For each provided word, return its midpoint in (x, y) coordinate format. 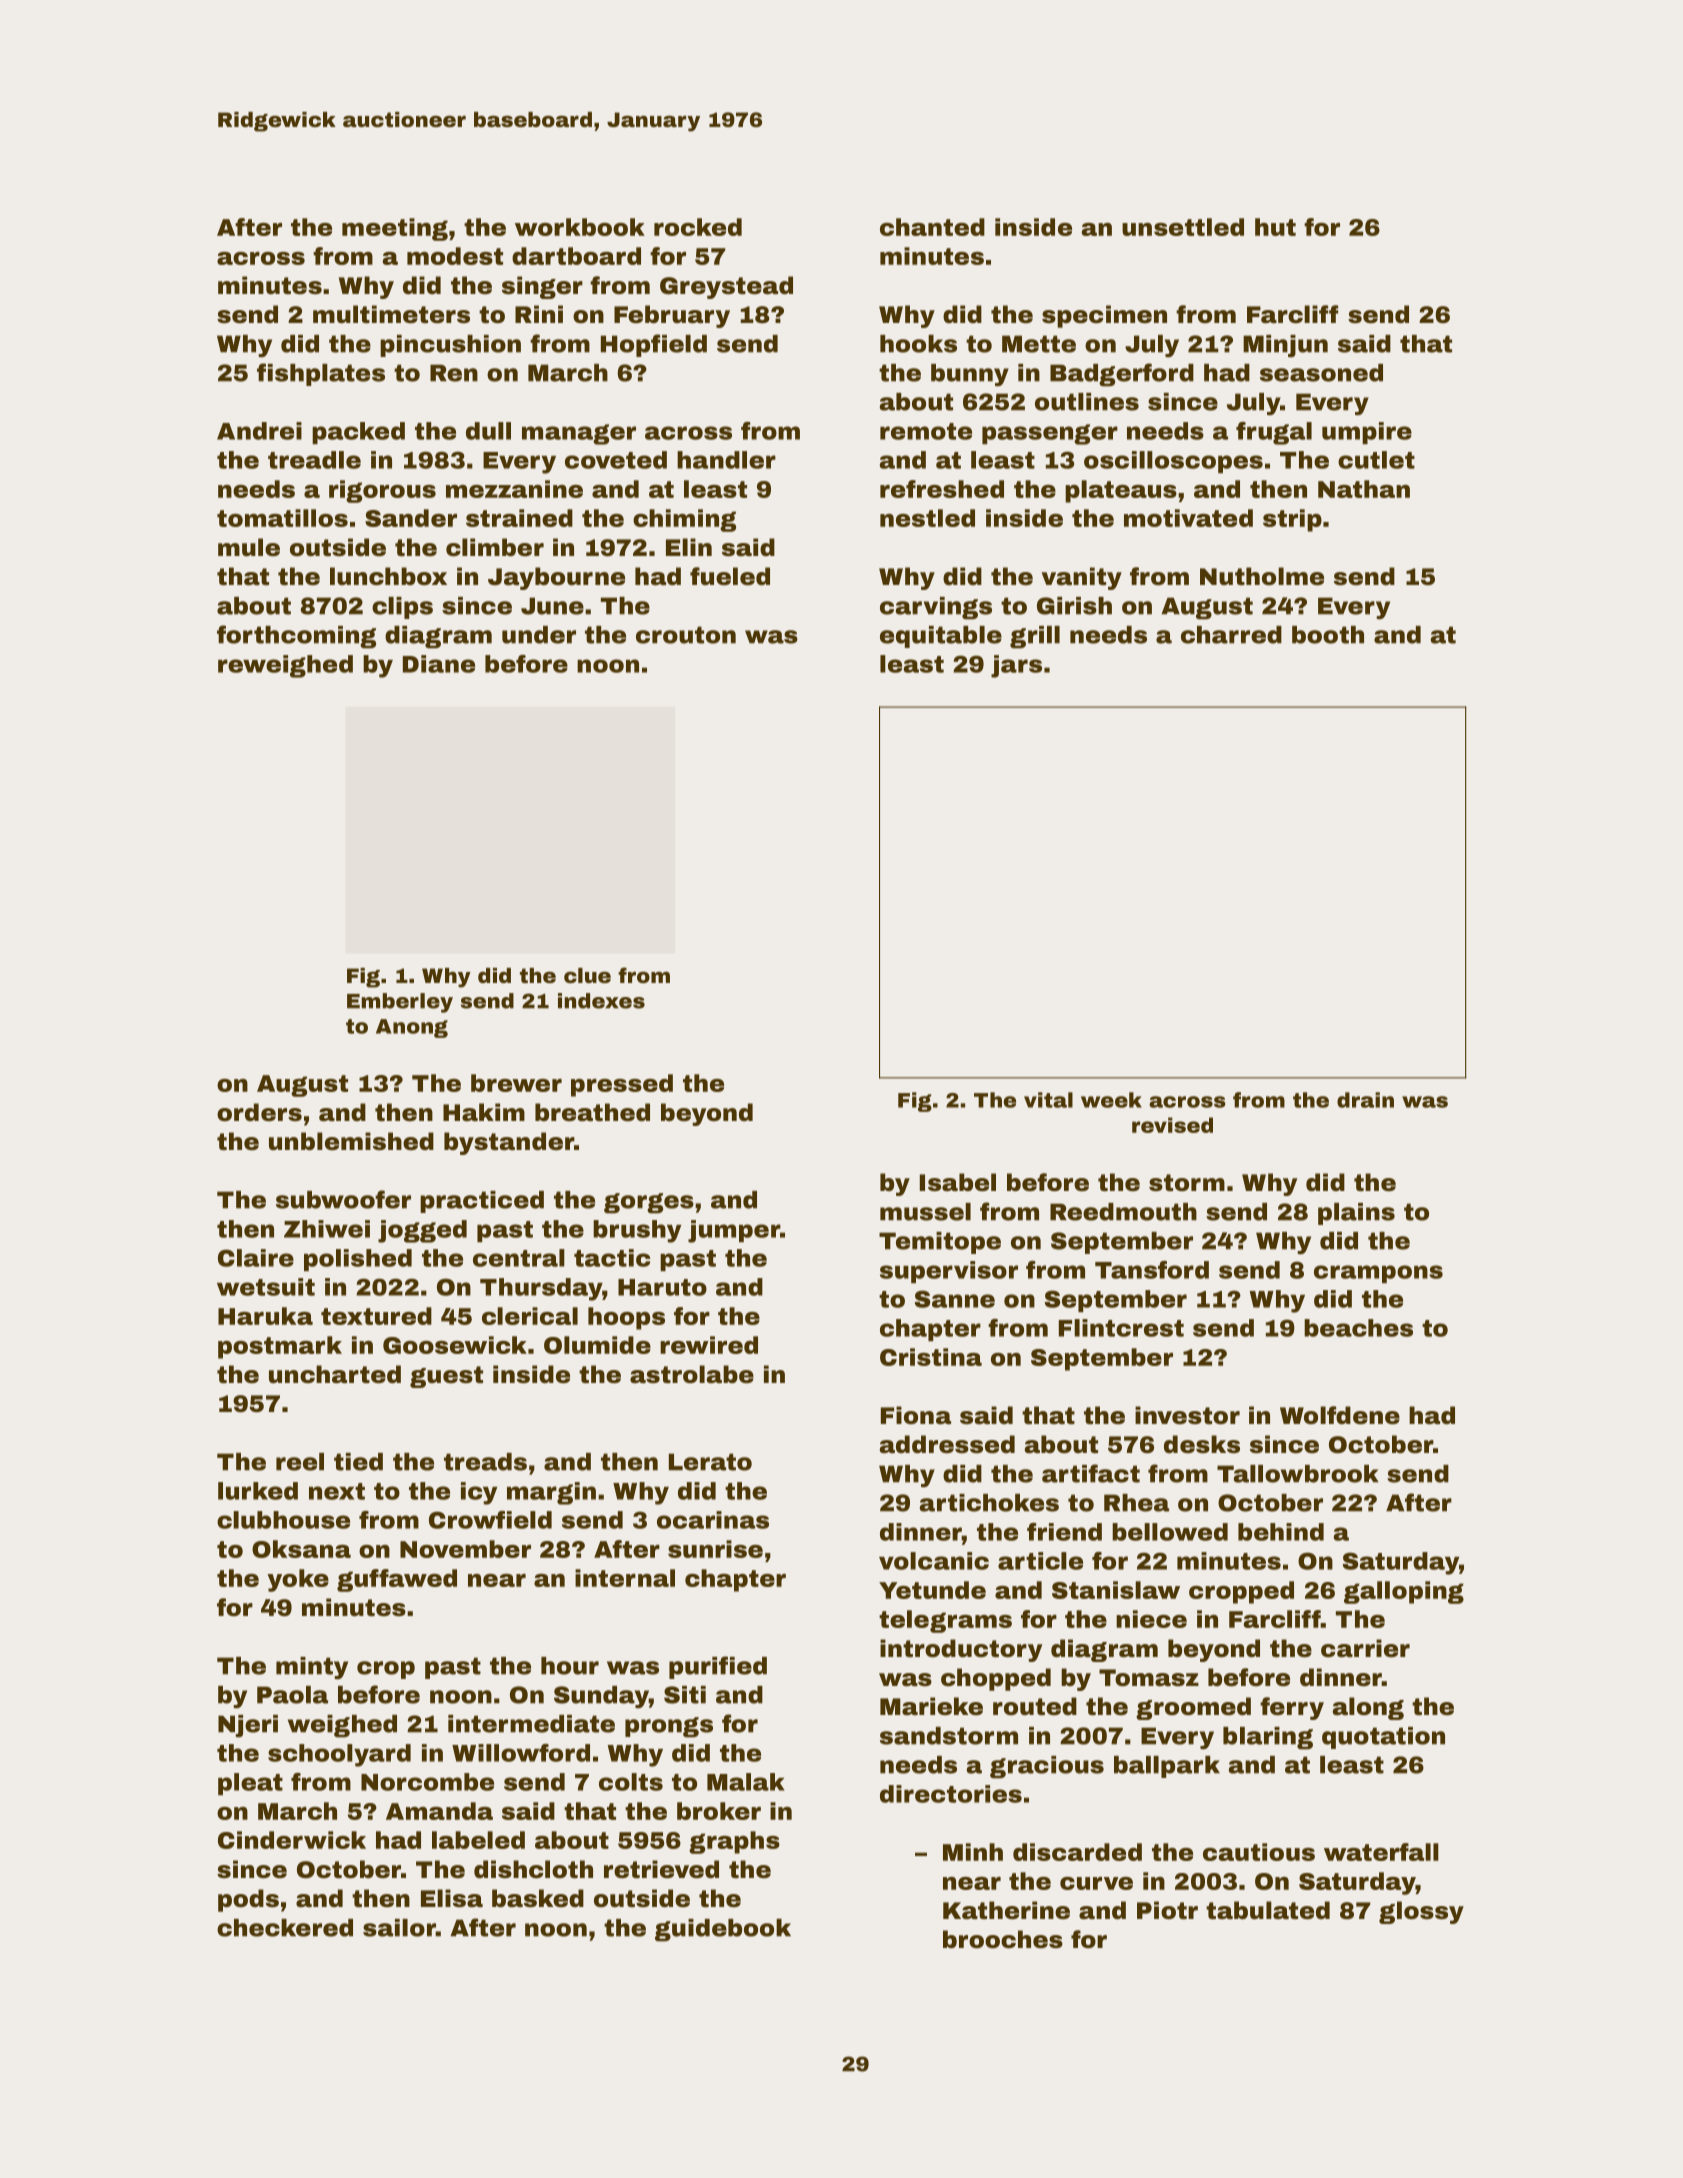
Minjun (1285, 346)
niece (1151, 1619)
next (337, 1491)
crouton (686, 635)
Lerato (710, 1462)
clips (402, 608)
